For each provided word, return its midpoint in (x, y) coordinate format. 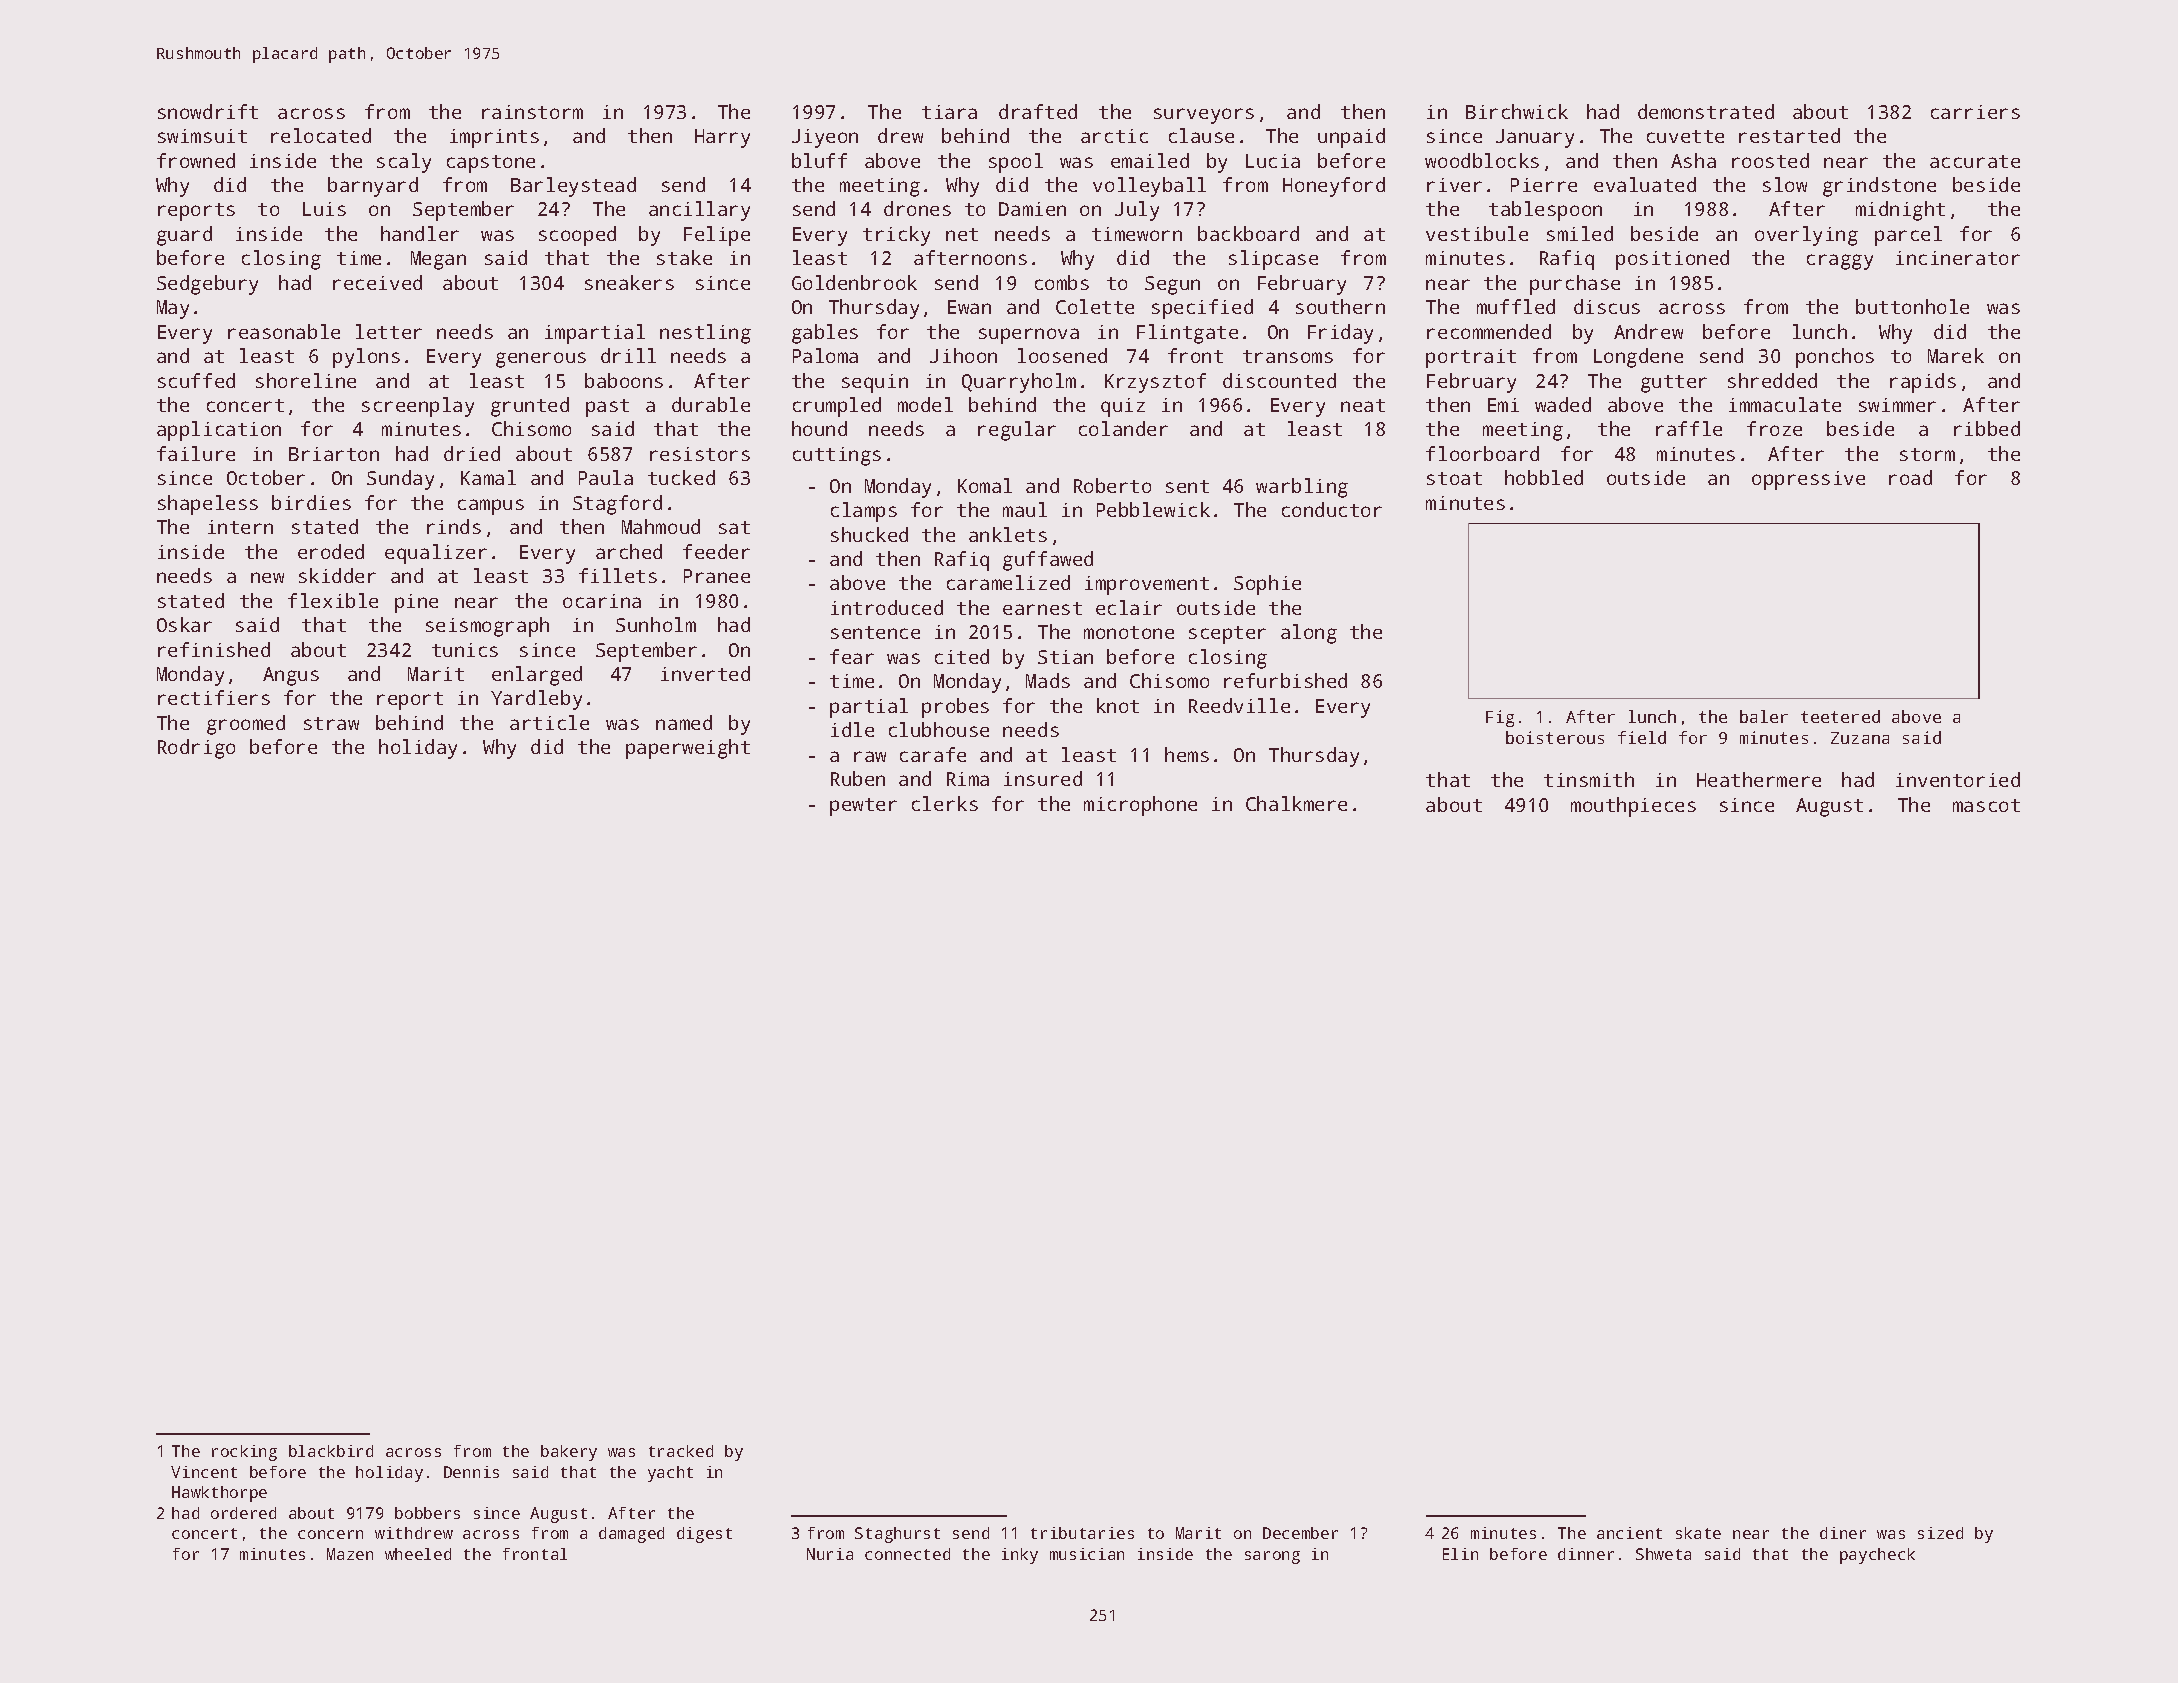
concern (330, 1534)
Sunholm (656, 624)
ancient (1629, 1533)
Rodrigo (196, 749)
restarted (1789, 135)
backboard (1248, 233)
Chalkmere (1296, 803)
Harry (722, 138)
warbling (1302, 488)
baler (1764, 716)
